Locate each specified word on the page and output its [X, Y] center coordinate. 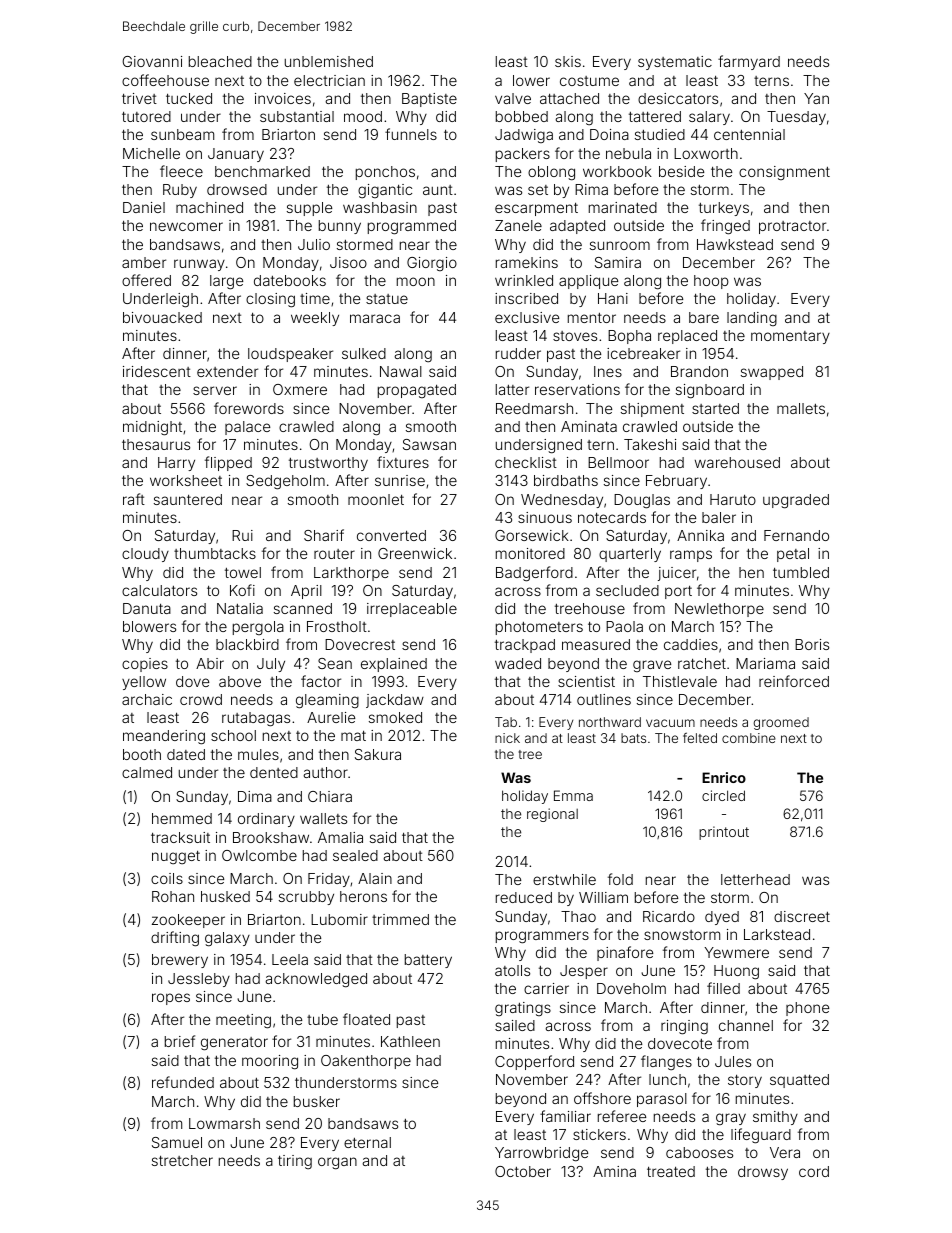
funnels [411, 134]
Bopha [629, 337]
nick [507, 738]
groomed [781, 723]
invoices [283, 98]
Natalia [240, 608]
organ [337, 1163]
